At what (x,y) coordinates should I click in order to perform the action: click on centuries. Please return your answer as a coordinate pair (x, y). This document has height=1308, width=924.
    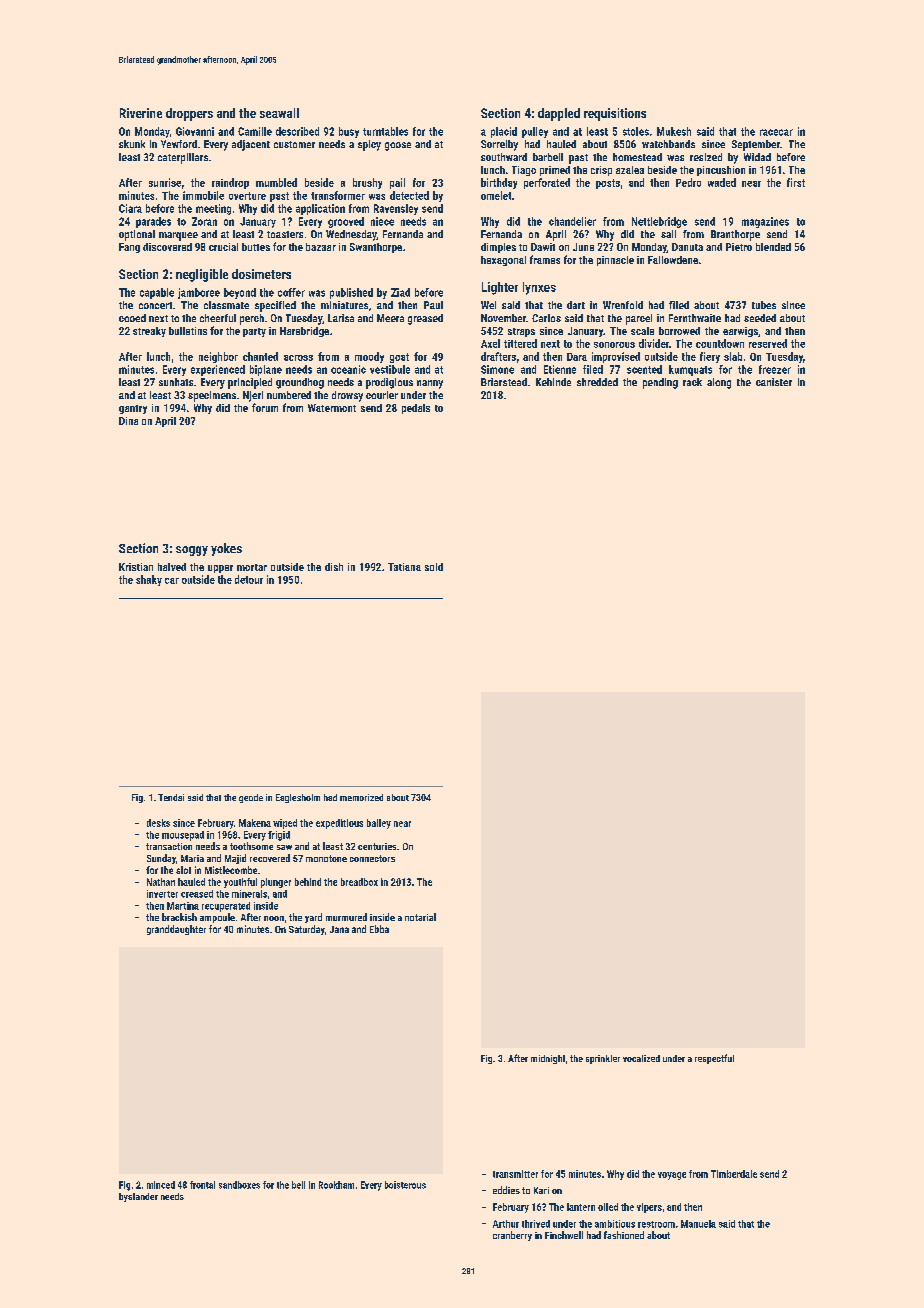
    Looking at the image, I should click on (377, 846).
